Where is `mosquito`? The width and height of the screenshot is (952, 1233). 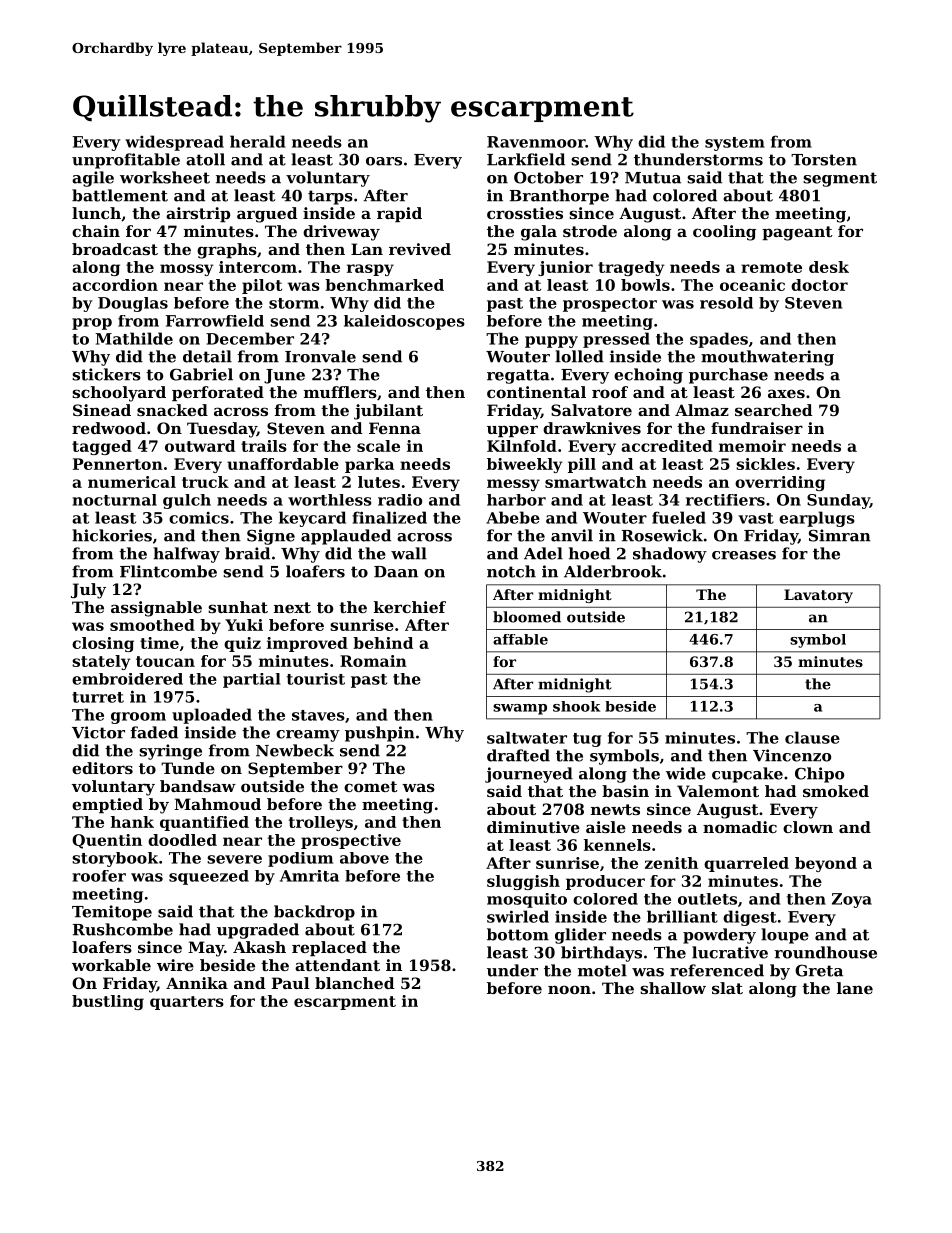 mosquito is located at coordinates (527, 900).
